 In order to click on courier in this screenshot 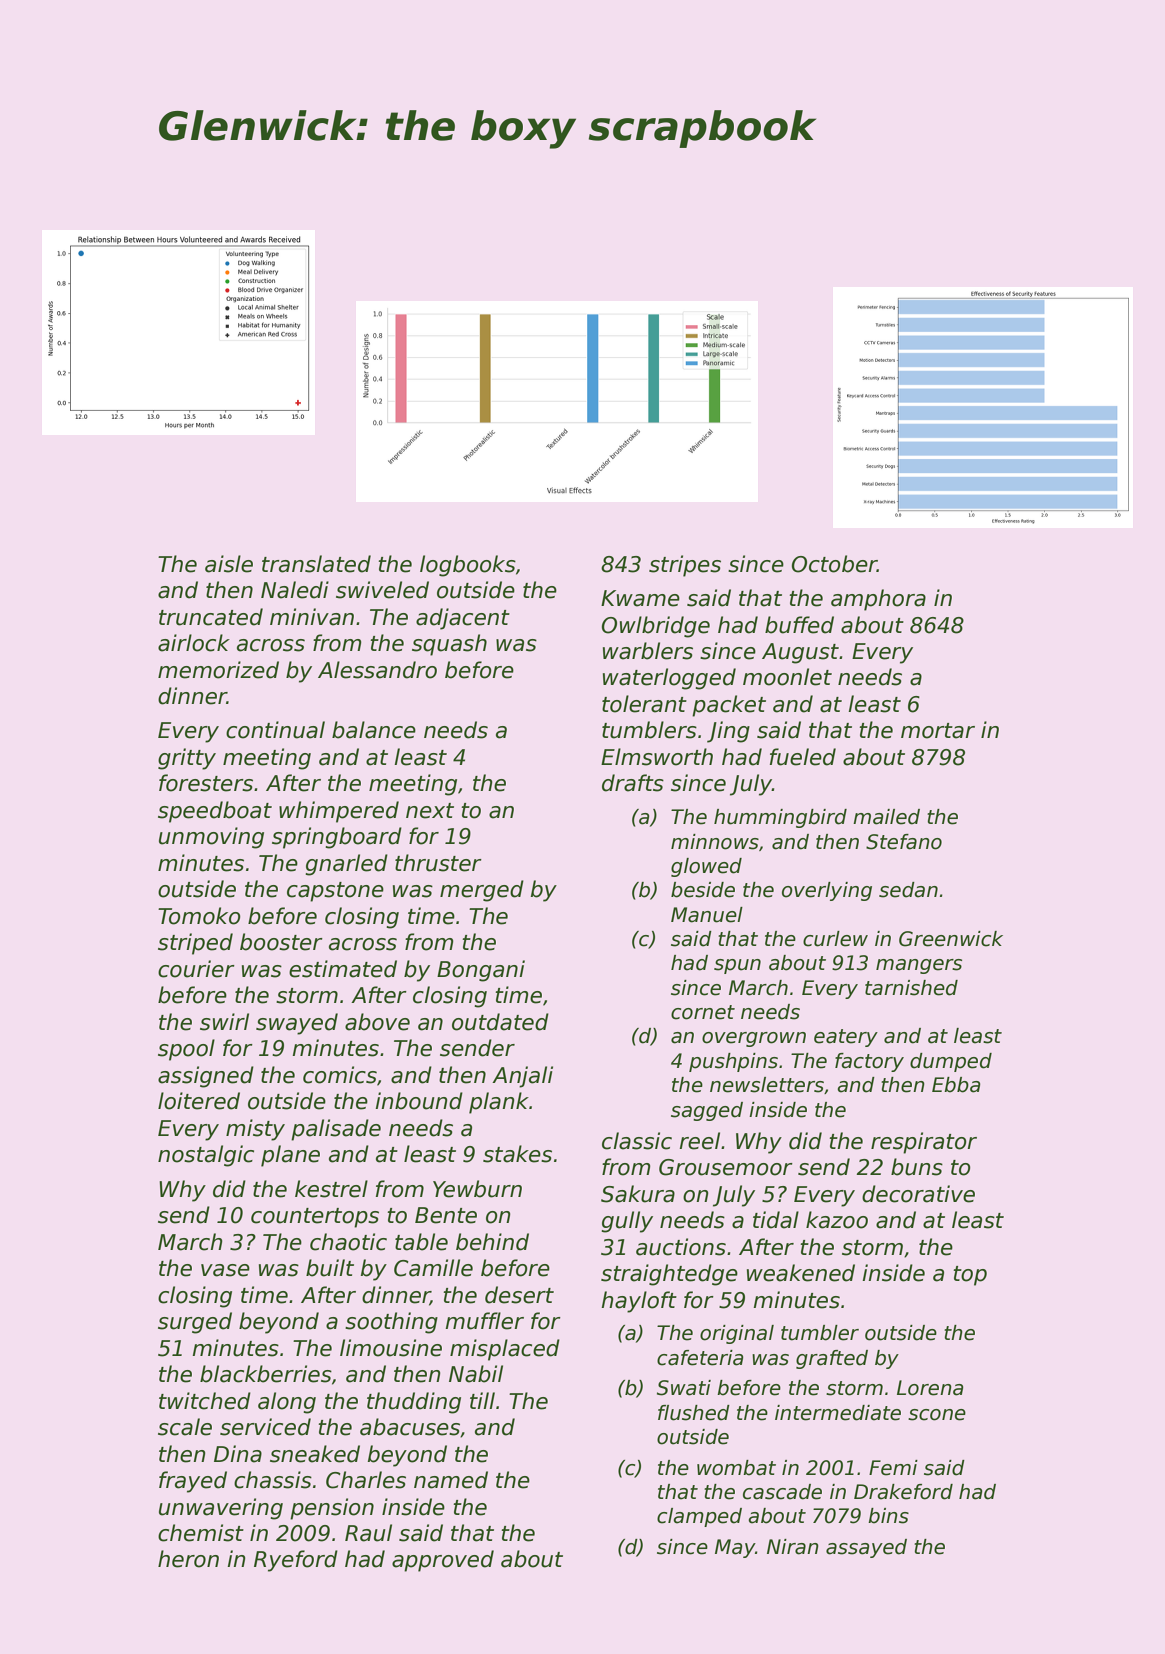, I will do `click(196, 969)`.
